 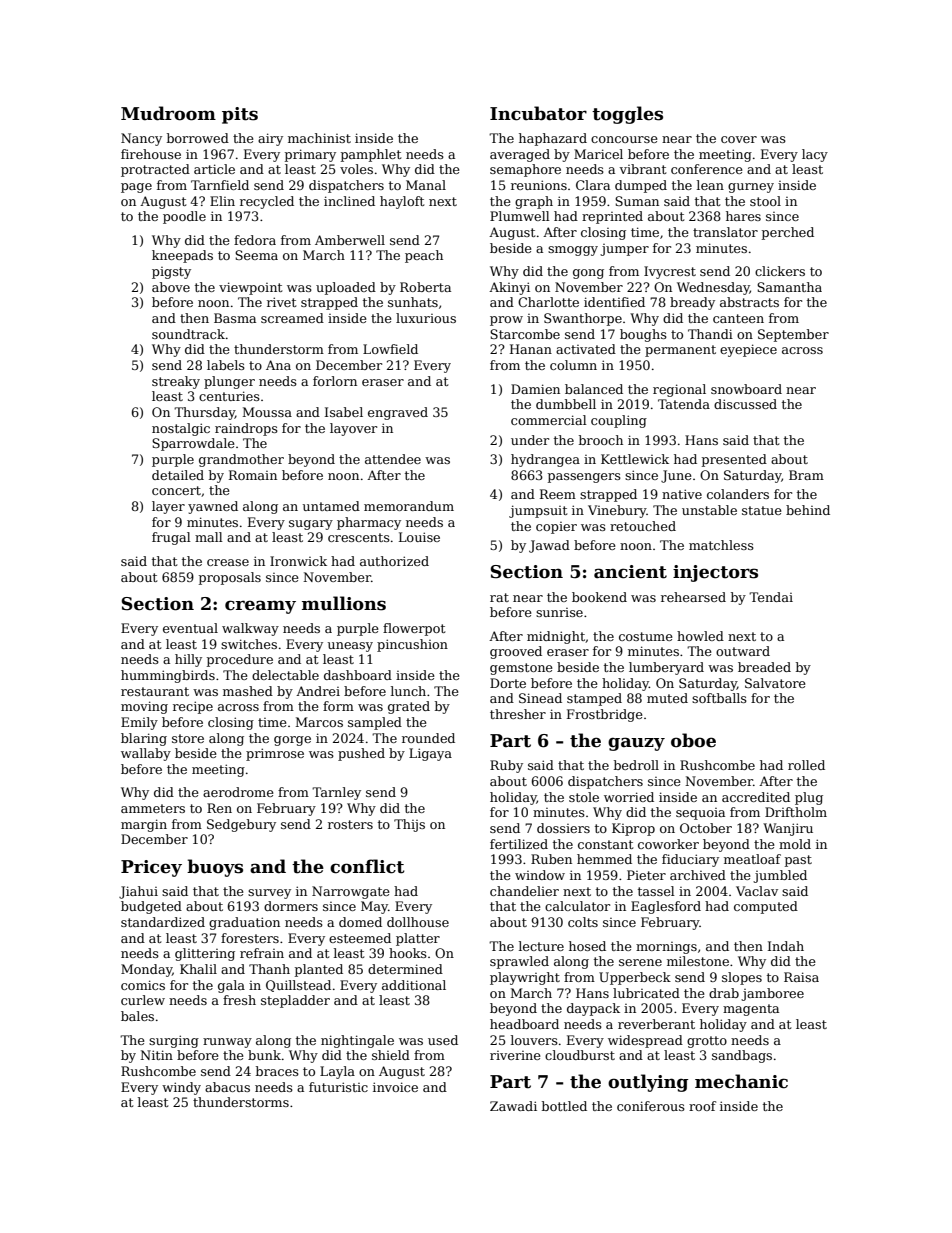 What do you see at coordinates (809, 798) in the document?
I see `plug` at bounding box center [809, 798].
